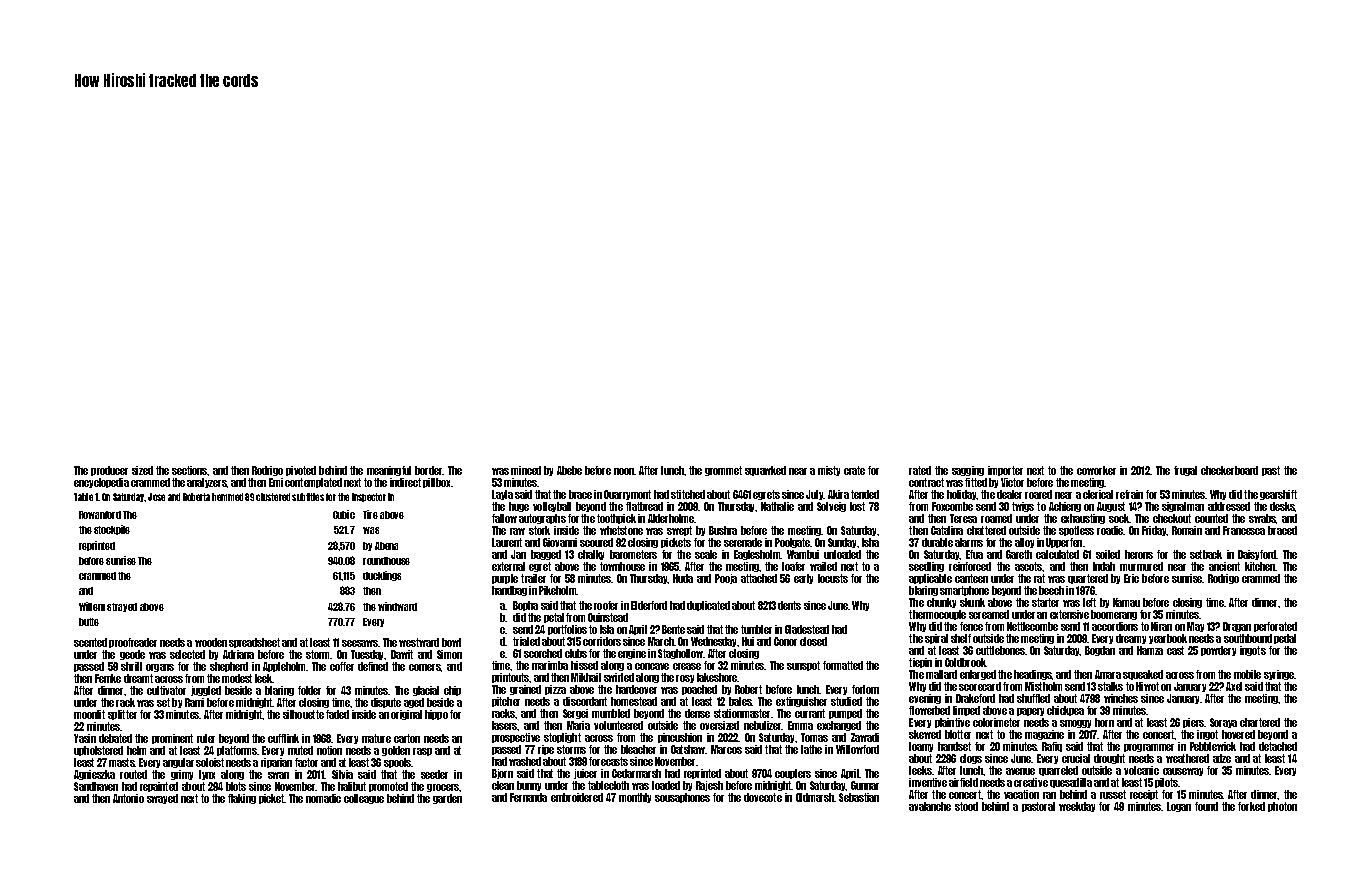  Describe the element at coordinates (388, 787) in the image. I see `promoted` at that location.
